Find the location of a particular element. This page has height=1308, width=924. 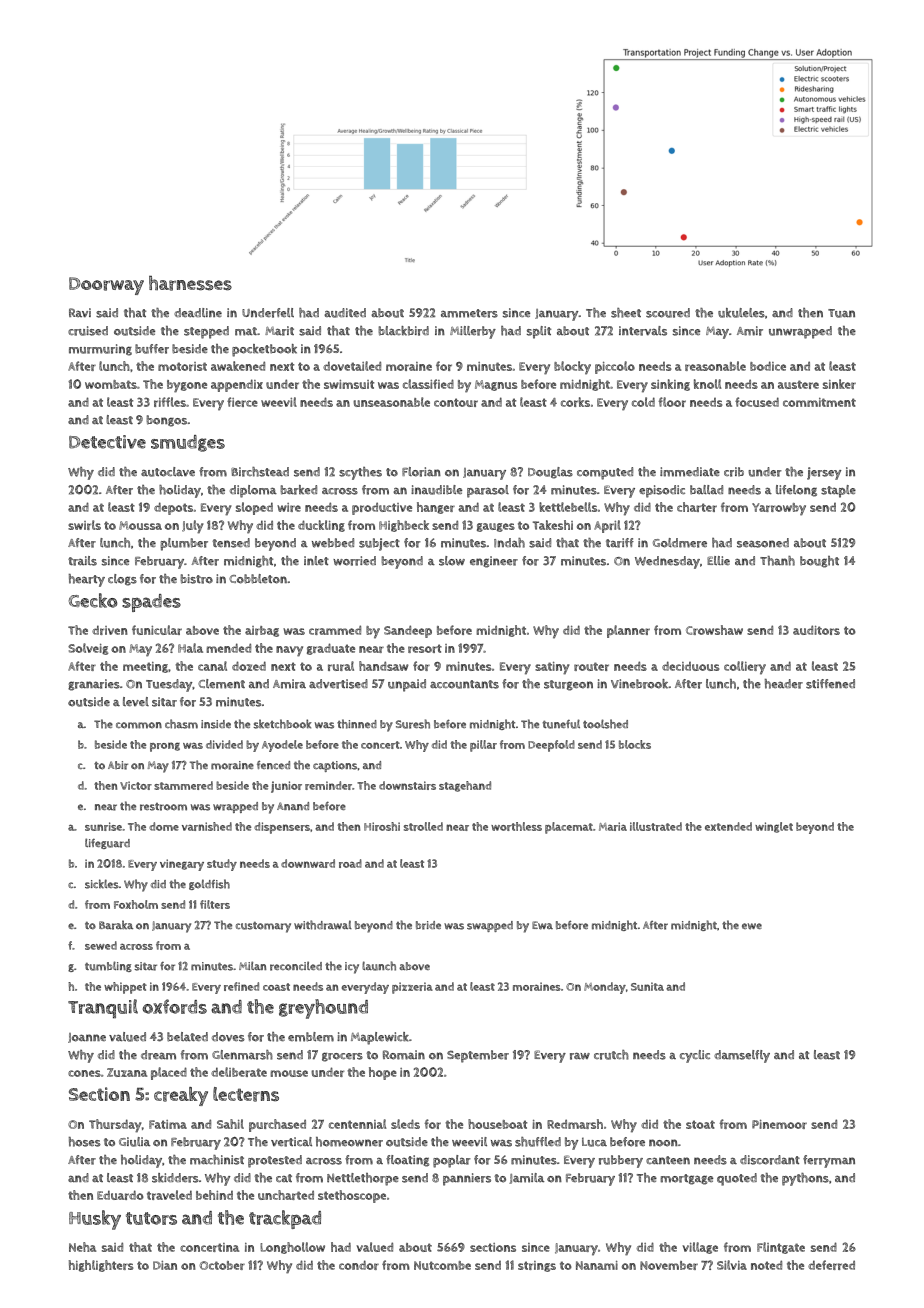

kettlebells is located at coordinates (568, 507).
